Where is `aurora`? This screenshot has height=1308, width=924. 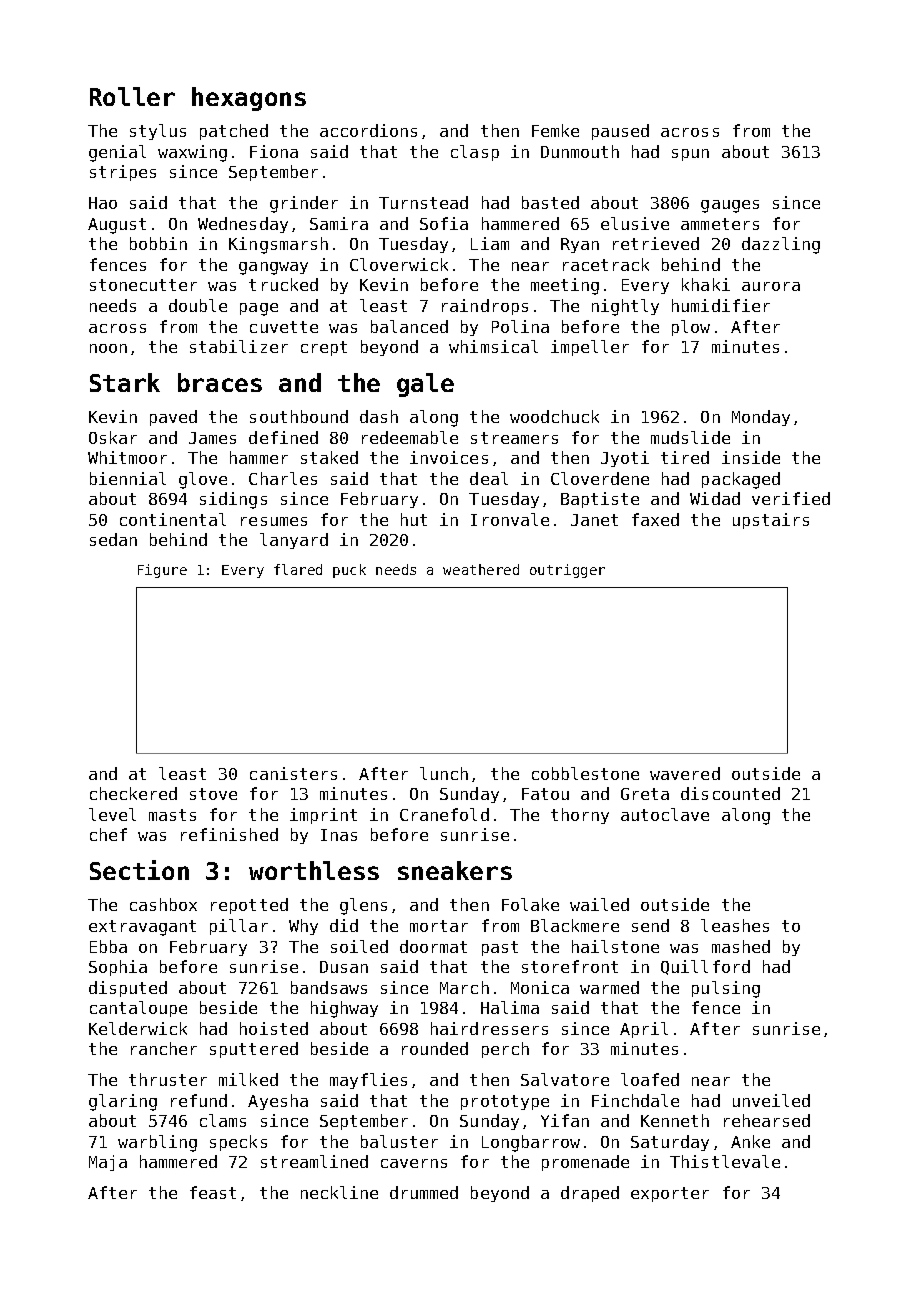
aurora is located at coordinates (771, 286).
